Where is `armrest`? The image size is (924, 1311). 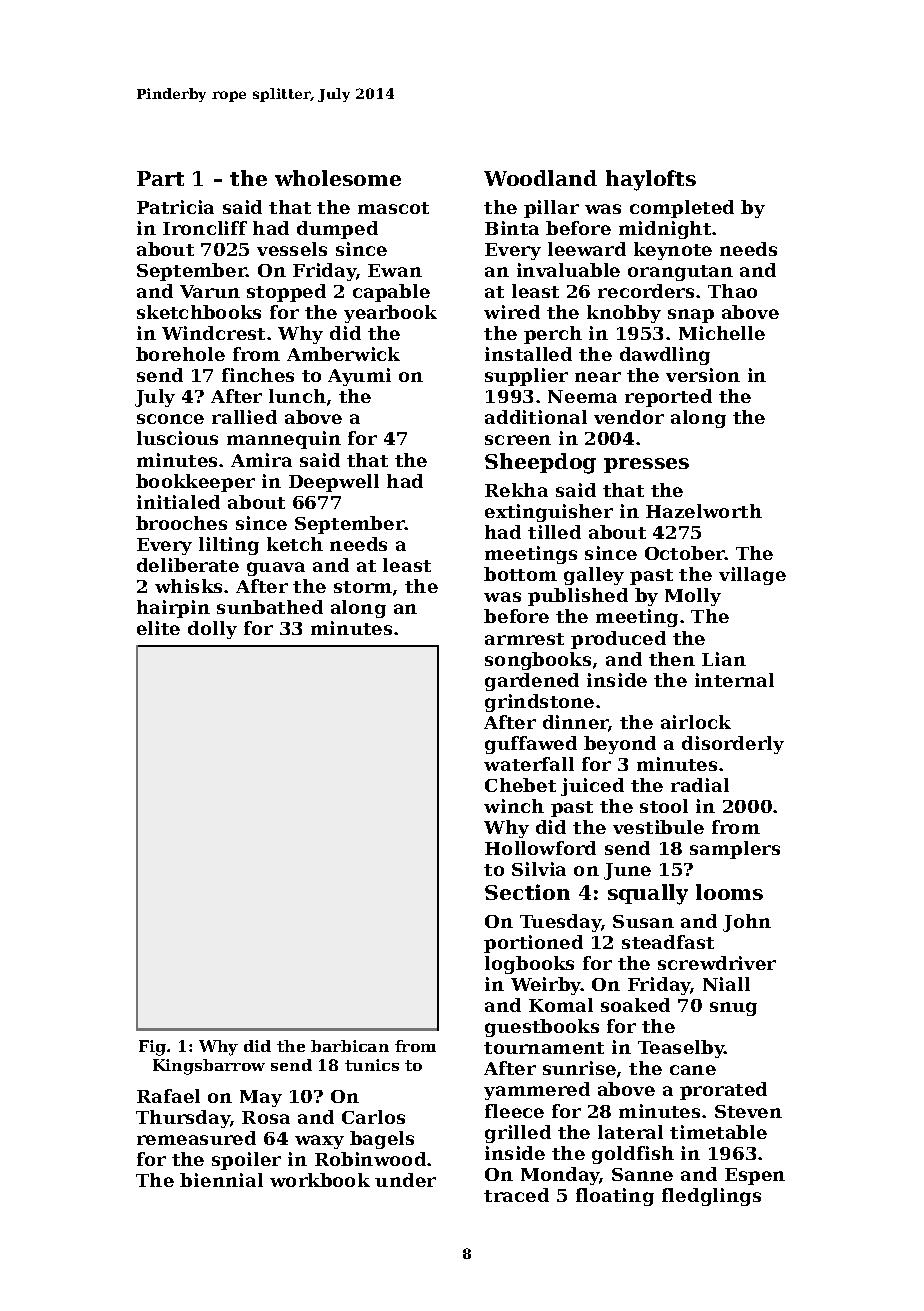 armrest is located at coordinates (524, 639).
